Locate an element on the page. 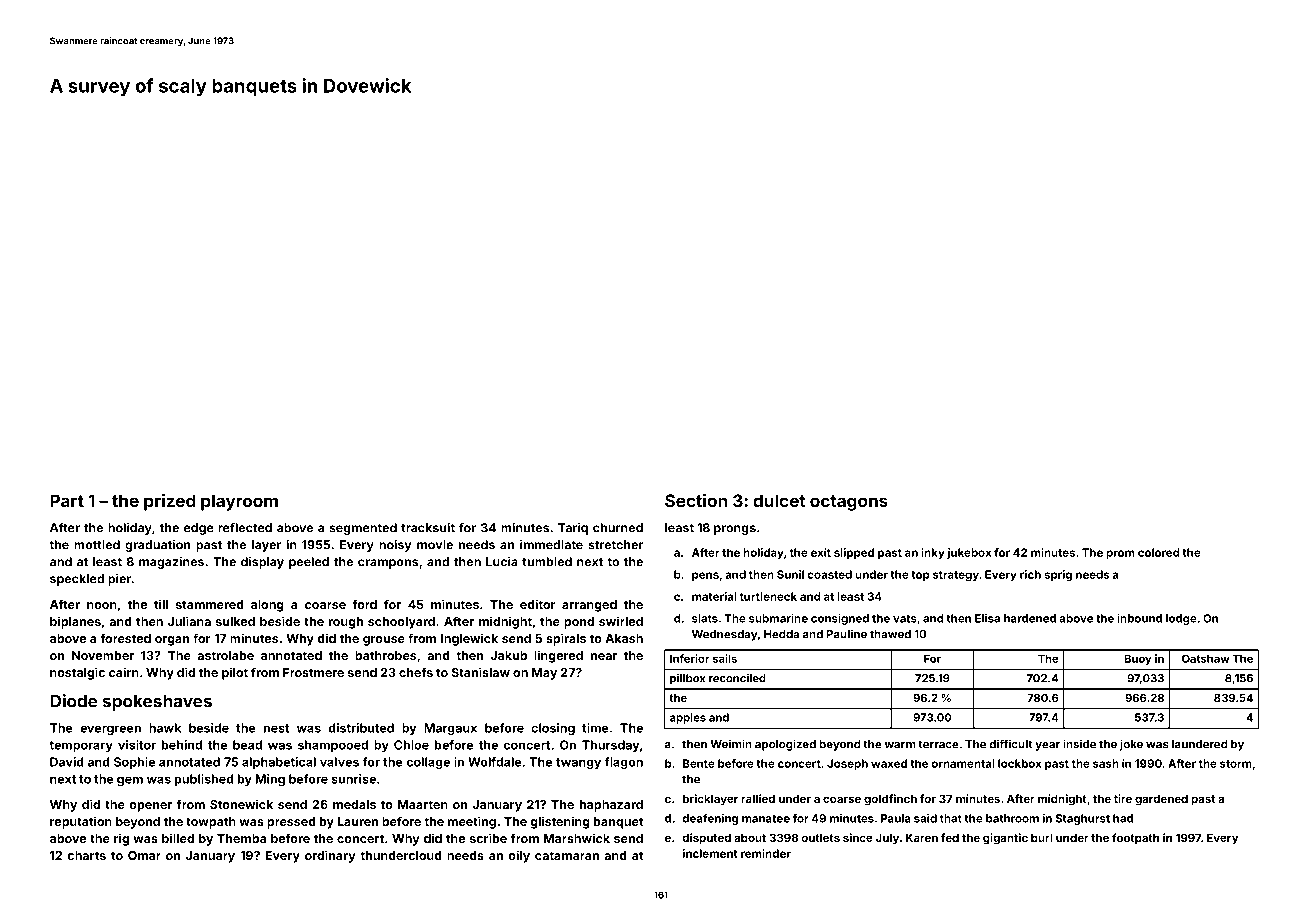 This page has height=924, width=1308. astrolabe is located at coordinates (225, 655).
